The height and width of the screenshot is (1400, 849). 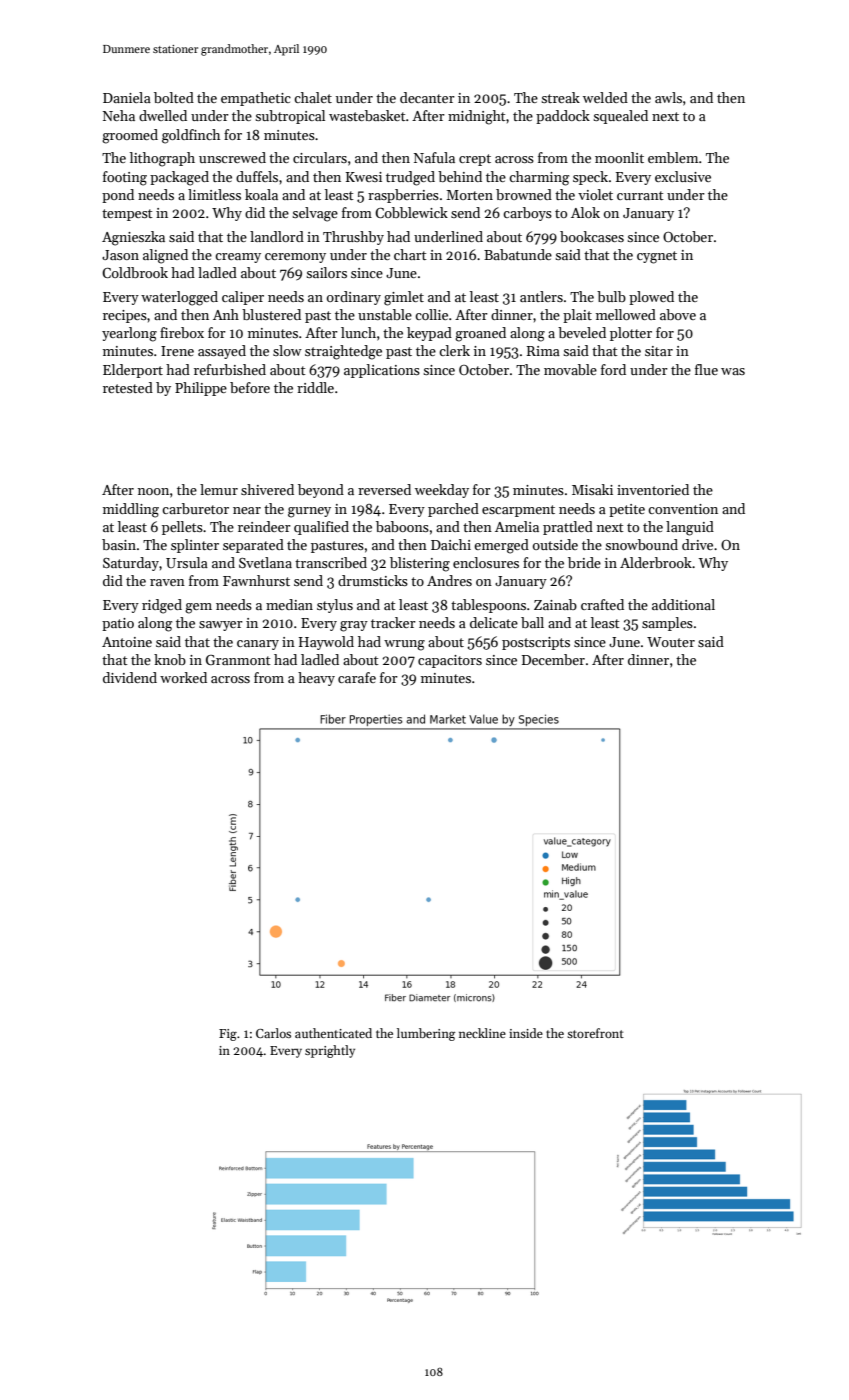 I want to click on collie, so click(x=431, y=314).
